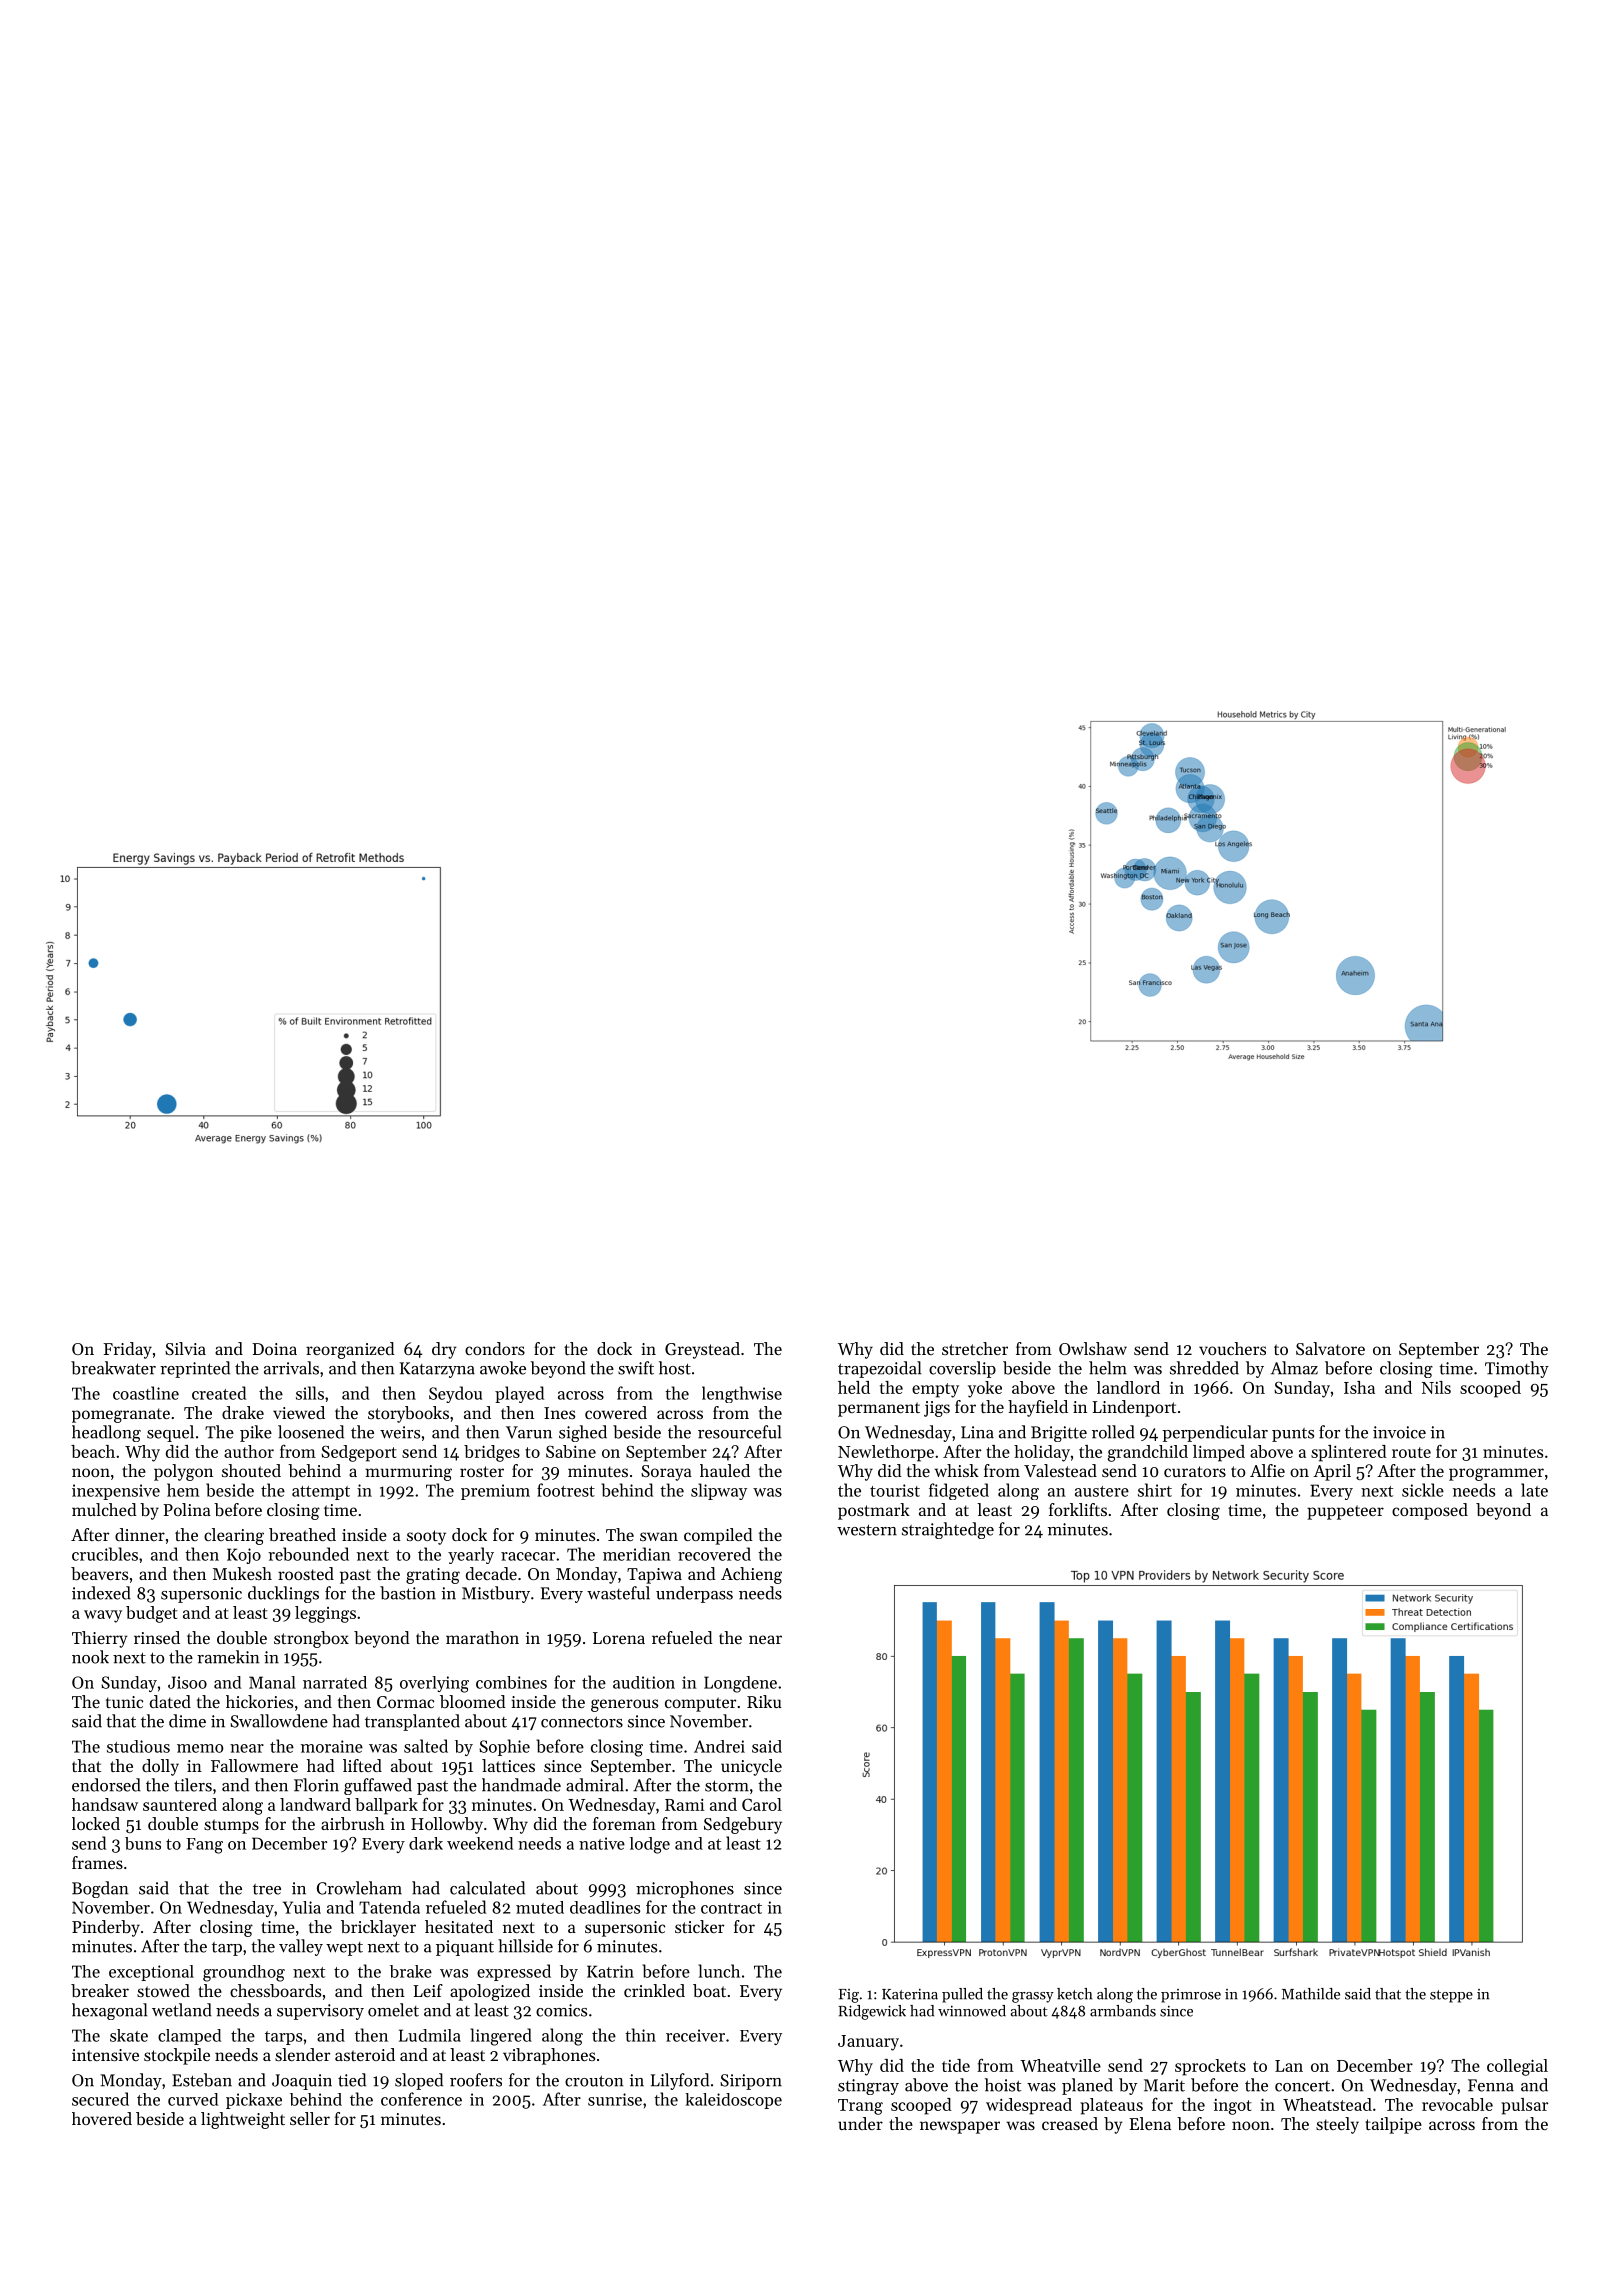 The height and width of the page is (2292, 1620). I want to click on stretcher, so click(975, 1348).
